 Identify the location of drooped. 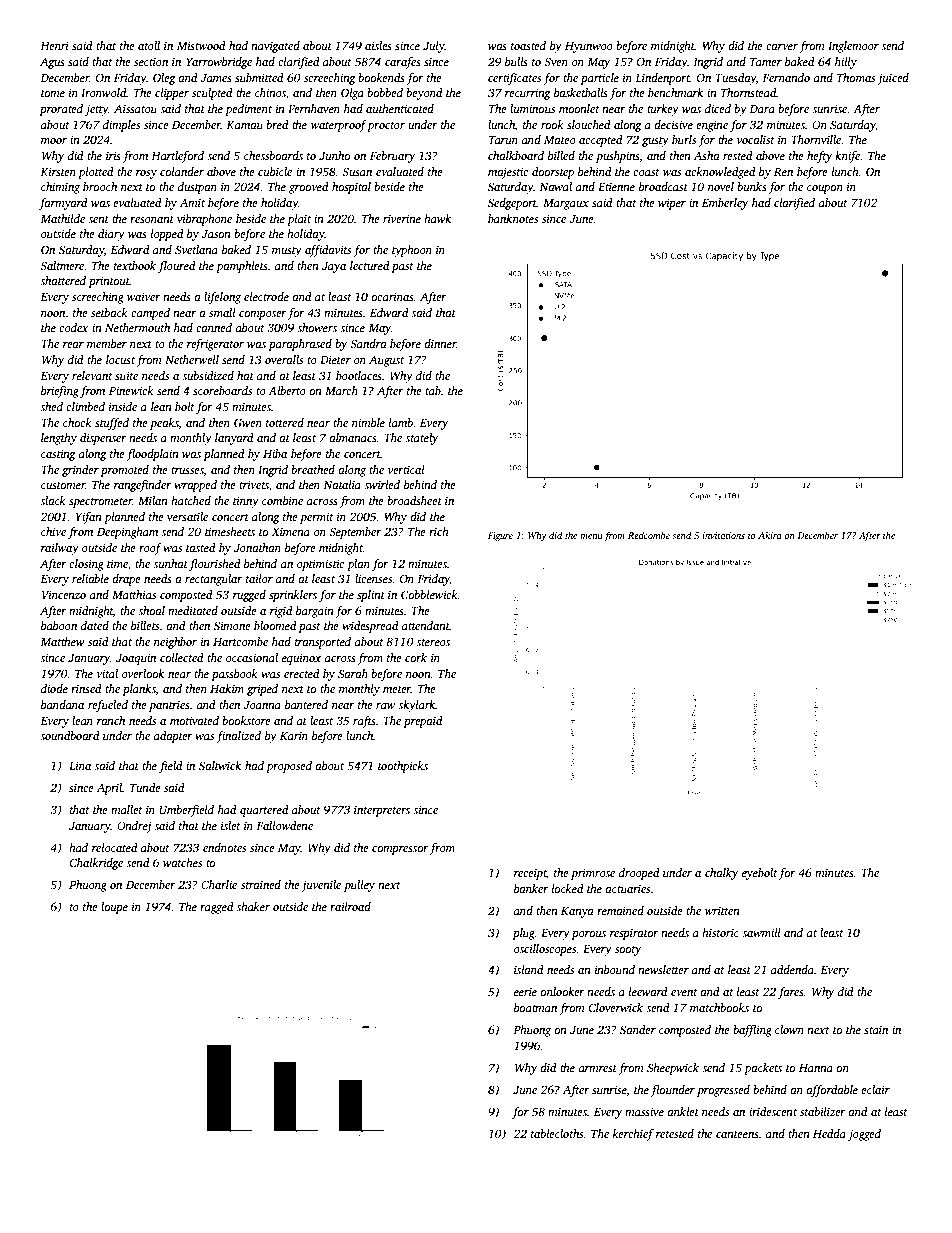
(639, 874).
